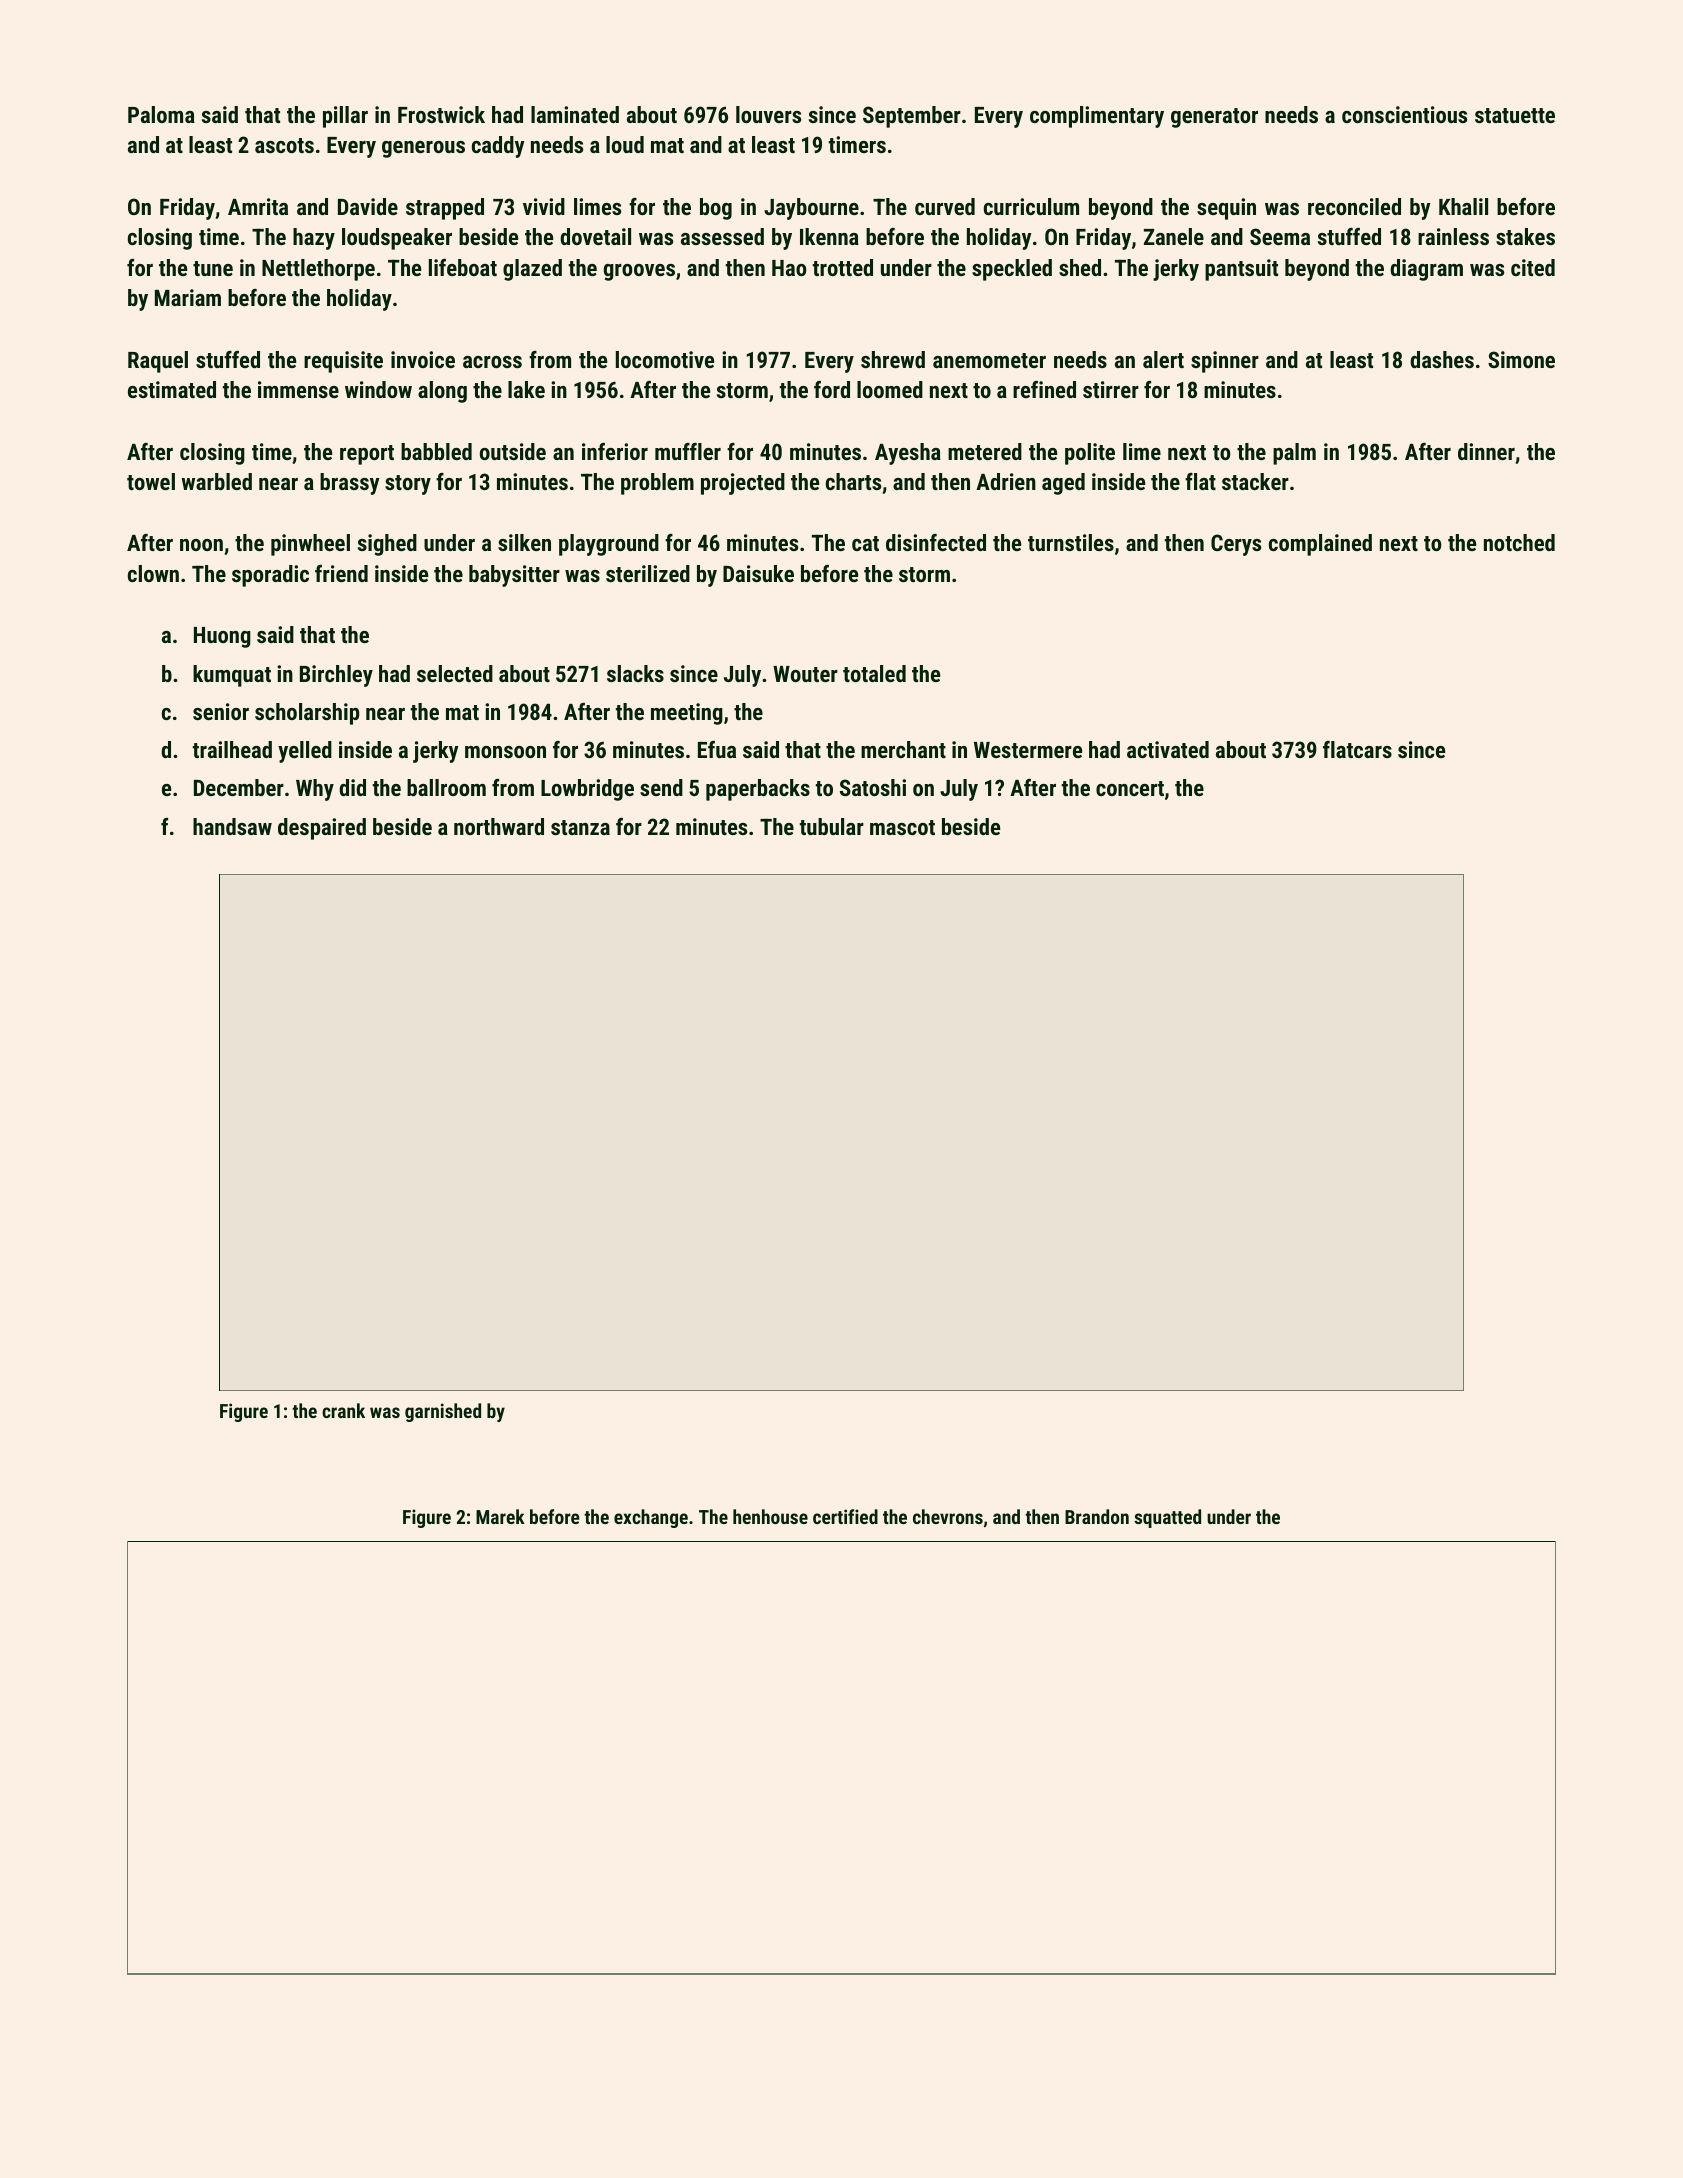 Image resolution: width=1683 pixels, height=2178 pixels. I want to click on estimated, so click(172, 389).
